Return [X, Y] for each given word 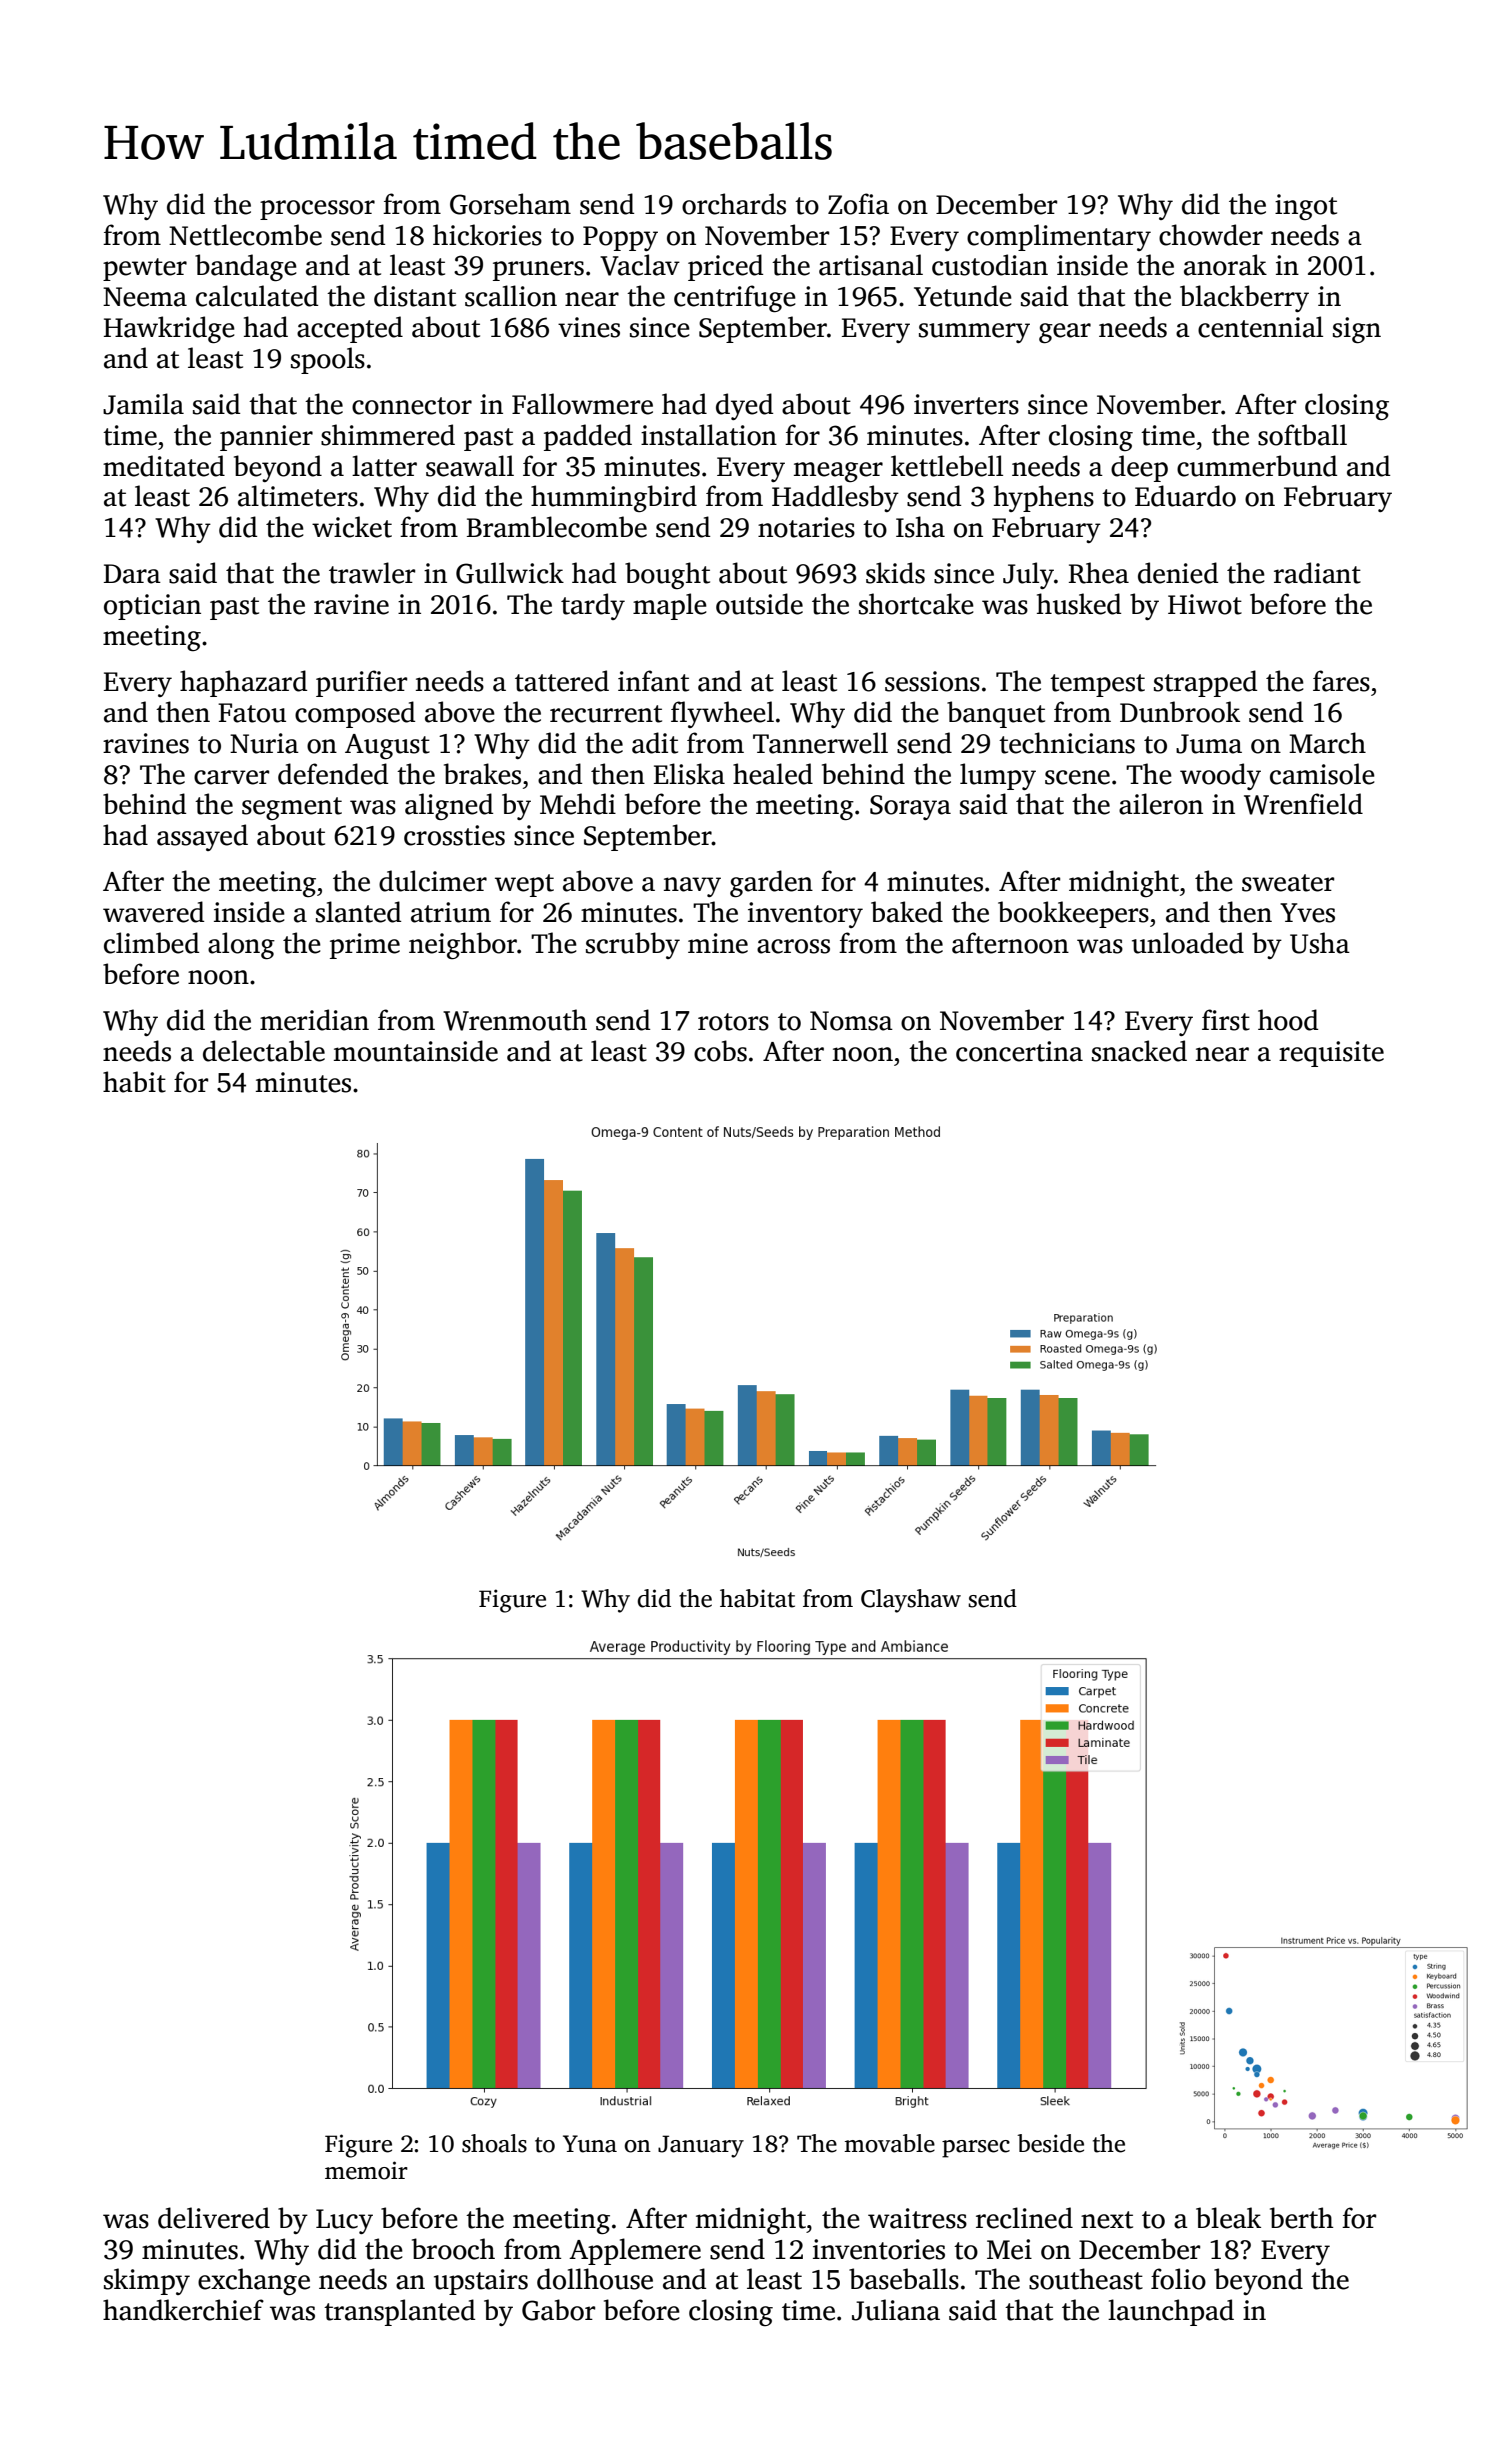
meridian [314, 1020]
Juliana [896, 2310]
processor [317, 210]
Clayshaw [911, 1601]
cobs [720, 1051]
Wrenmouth [515, 1020]
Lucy [344, 2221]
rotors [733, 1022]
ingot [1306, 207]
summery [974, 333]
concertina [1019, 1051]
